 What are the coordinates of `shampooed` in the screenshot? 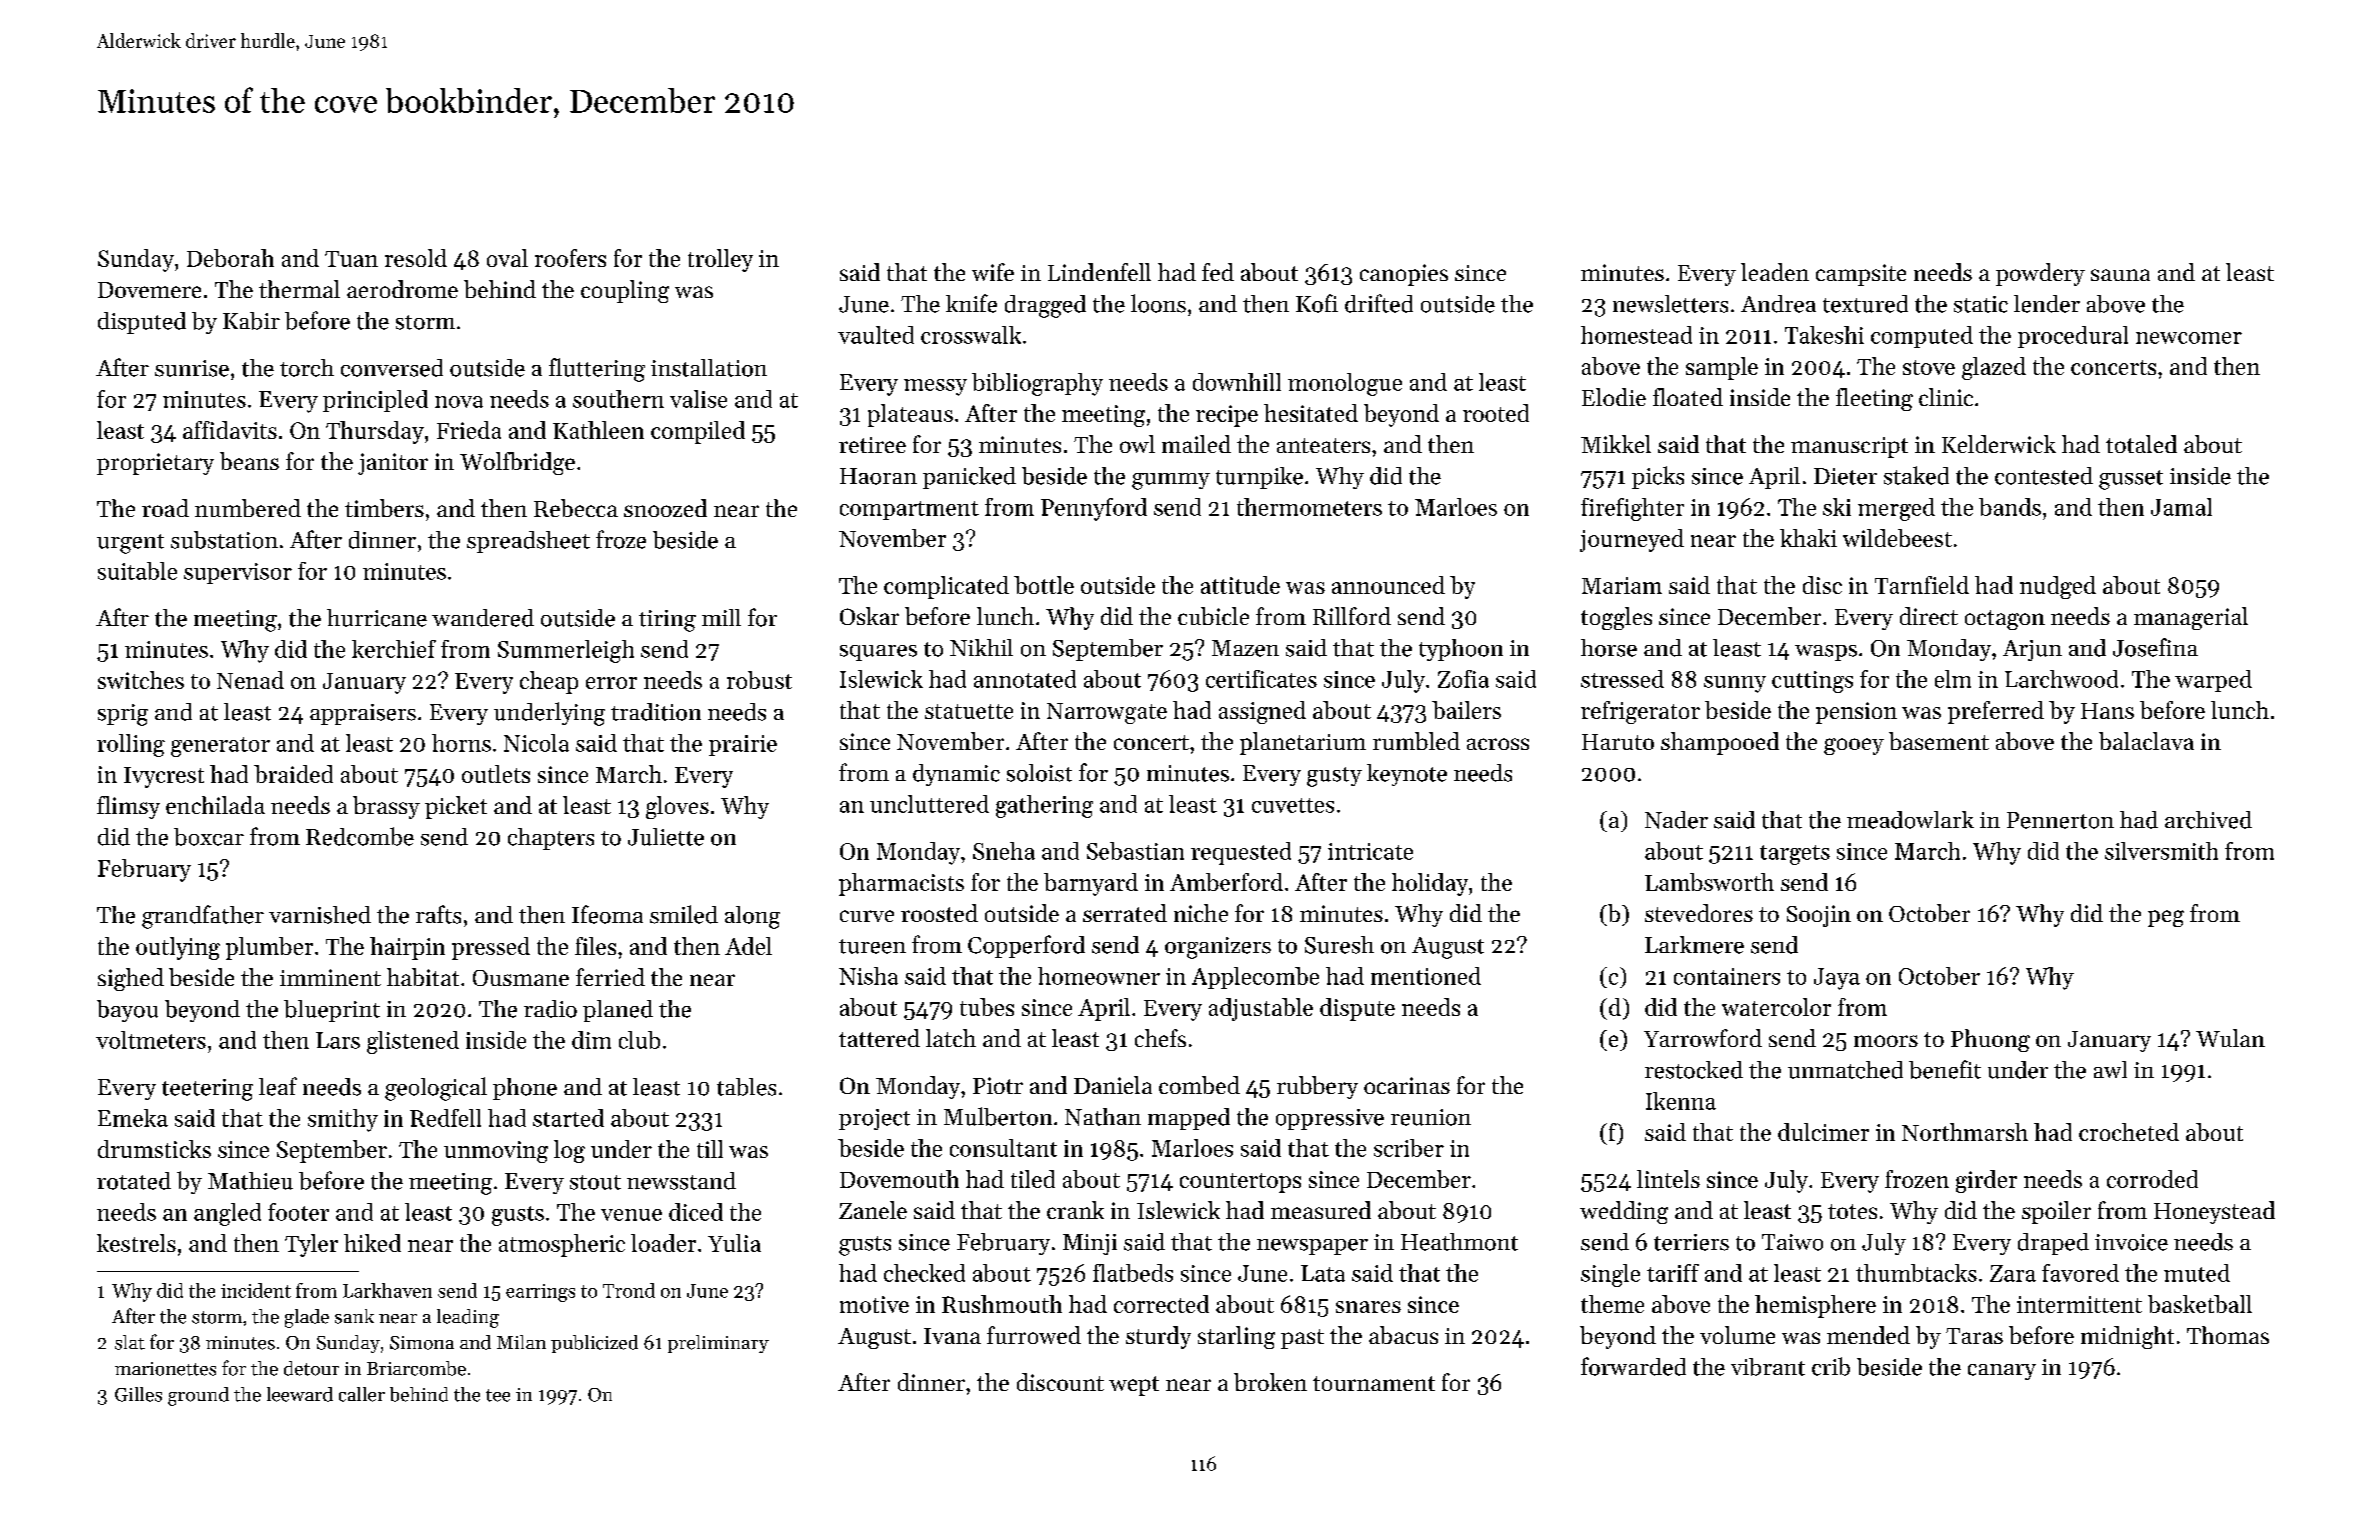 It's located at (1720, 743).
